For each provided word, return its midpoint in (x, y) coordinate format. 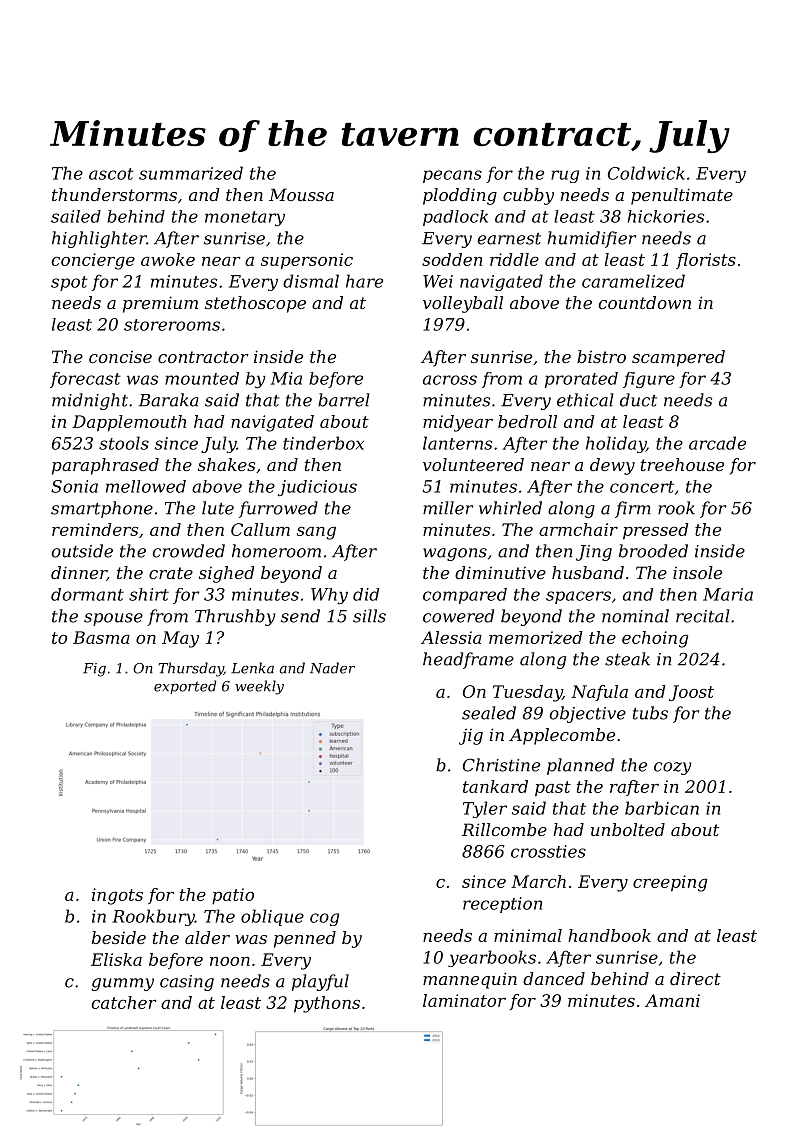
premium (160, 304)
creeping (670, 883)
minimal (528, 935)
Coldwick (646, 173)
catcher (124, 1002)
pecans (452, 176)
